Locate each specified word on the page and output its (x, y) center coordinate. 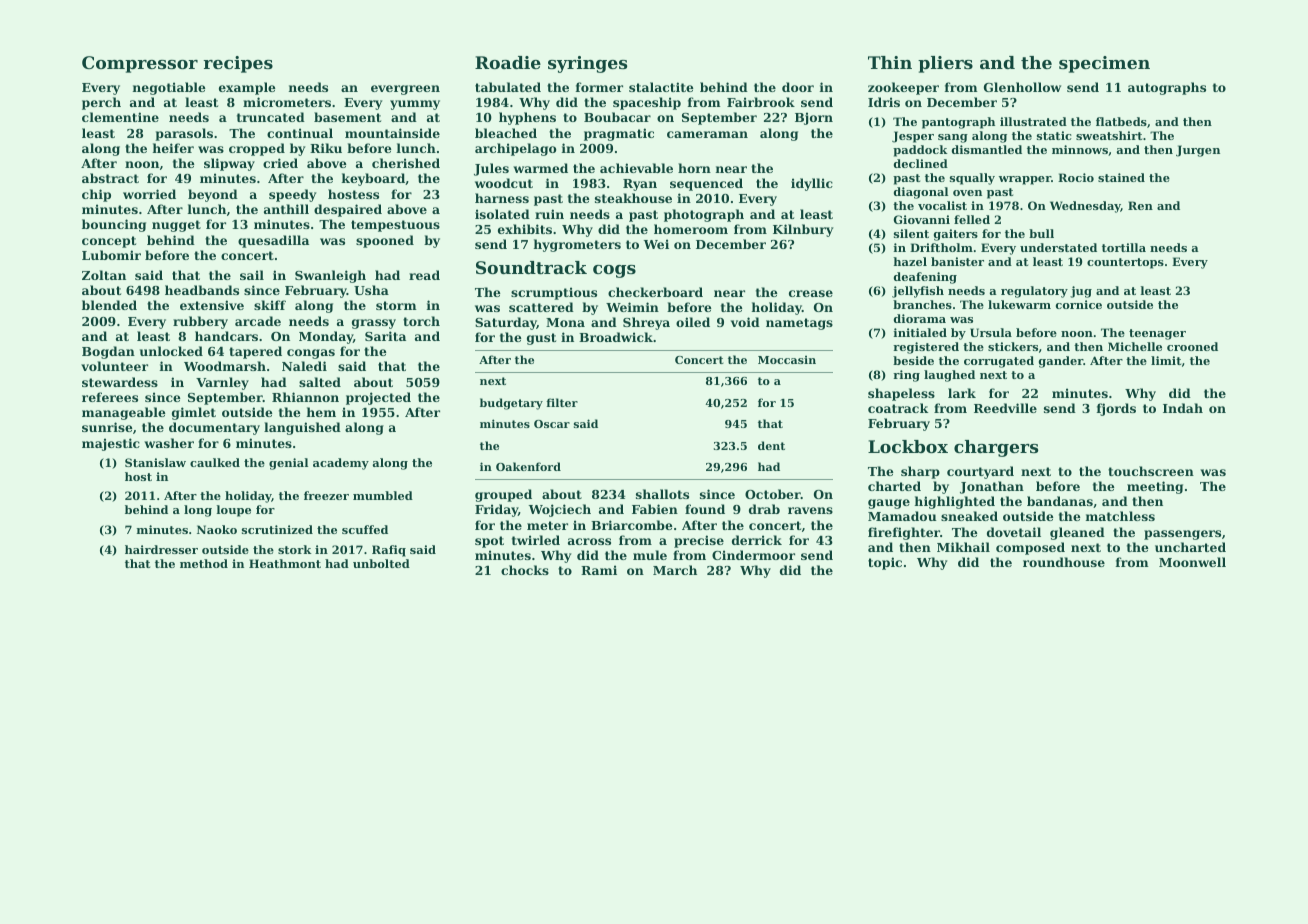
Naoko (217, 529)
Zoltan (104, 275)
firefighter (904, 533)
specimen (1104, 64)
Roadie (508, 62)
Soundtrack (531, 267)
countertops (1125, 263)
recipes (238, 64)
